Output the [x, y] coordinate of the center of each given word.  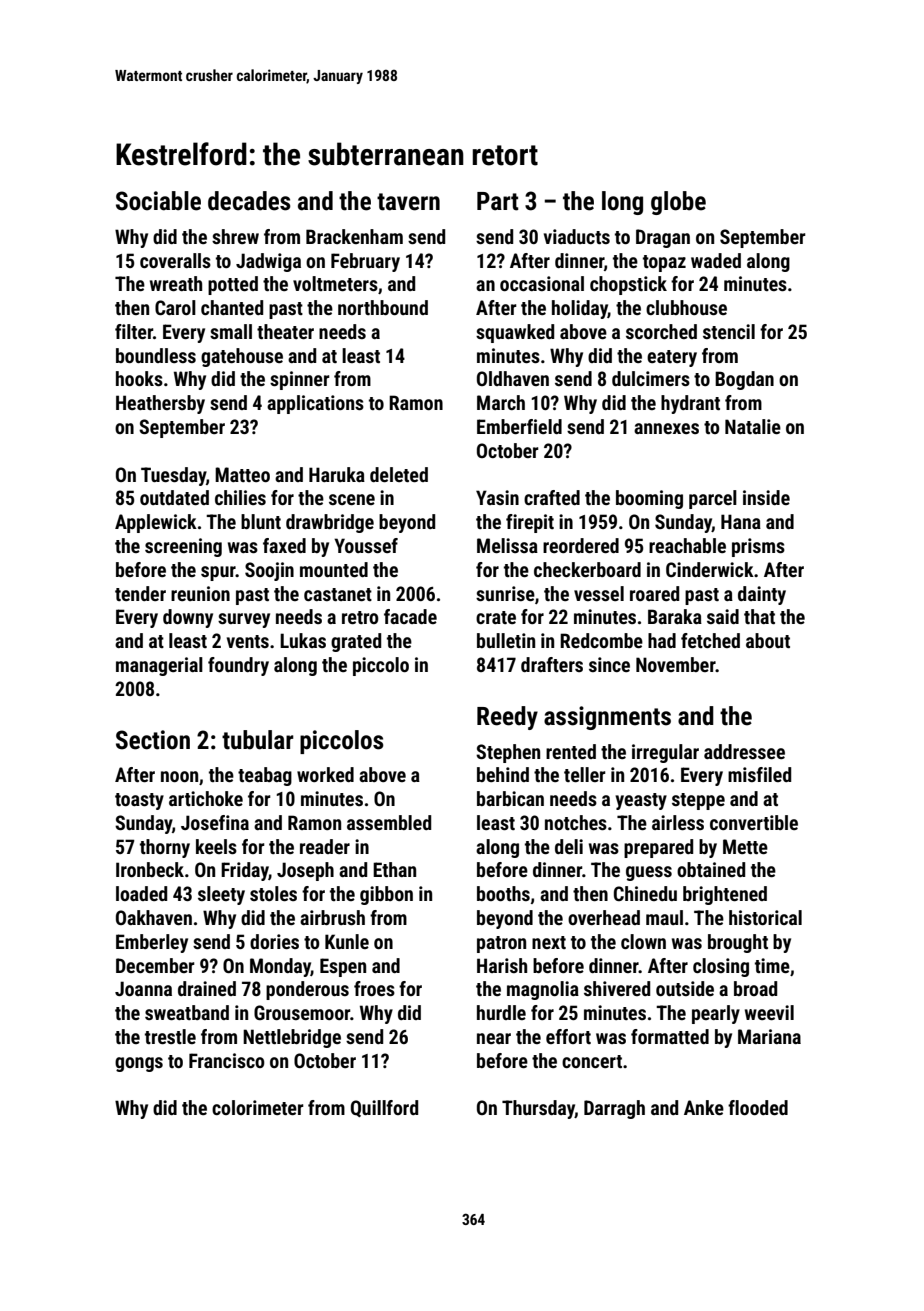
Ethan [394, 869]
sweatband [187, 1012]
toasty [139, 801]
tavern [408, 202]
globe [678, 203]
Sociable [158, 201]
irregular [665, 753]
